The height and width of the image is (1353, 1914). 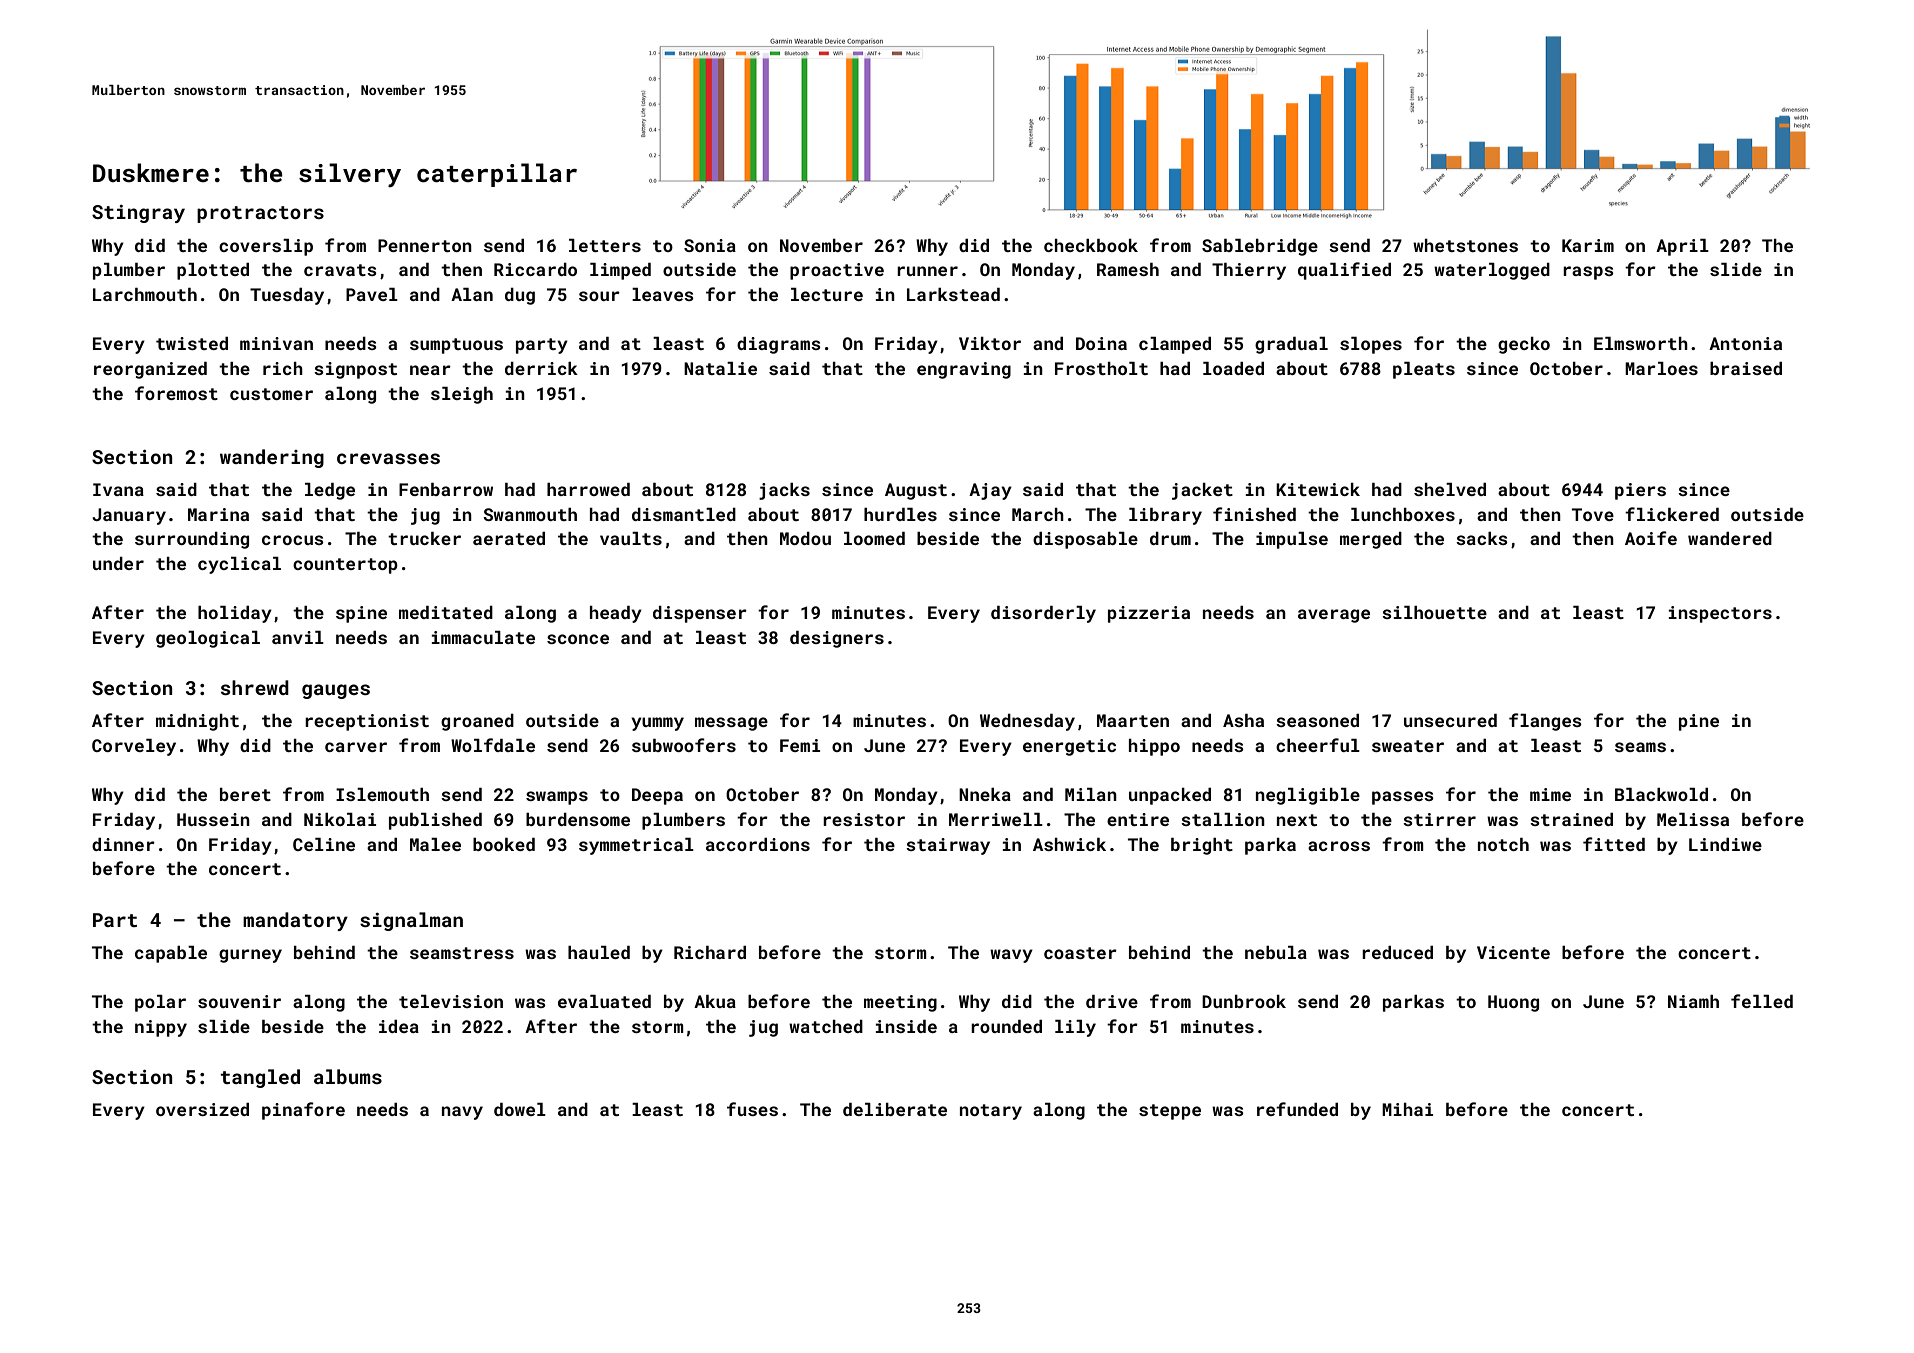 I want to click on symmetrical, so click(x=636, y=846).
